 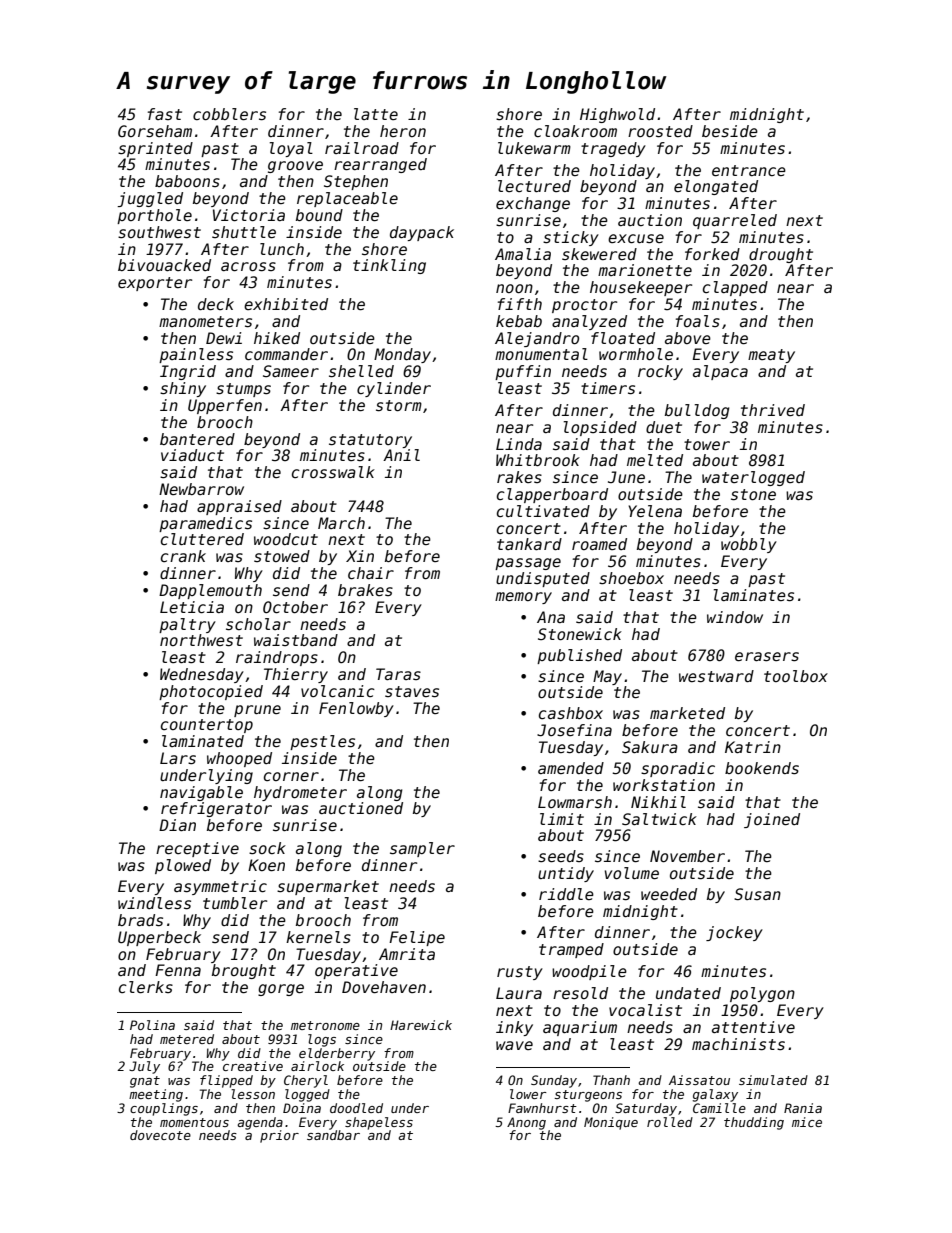 I want to click on paltry, so click(x=187, y=625).
